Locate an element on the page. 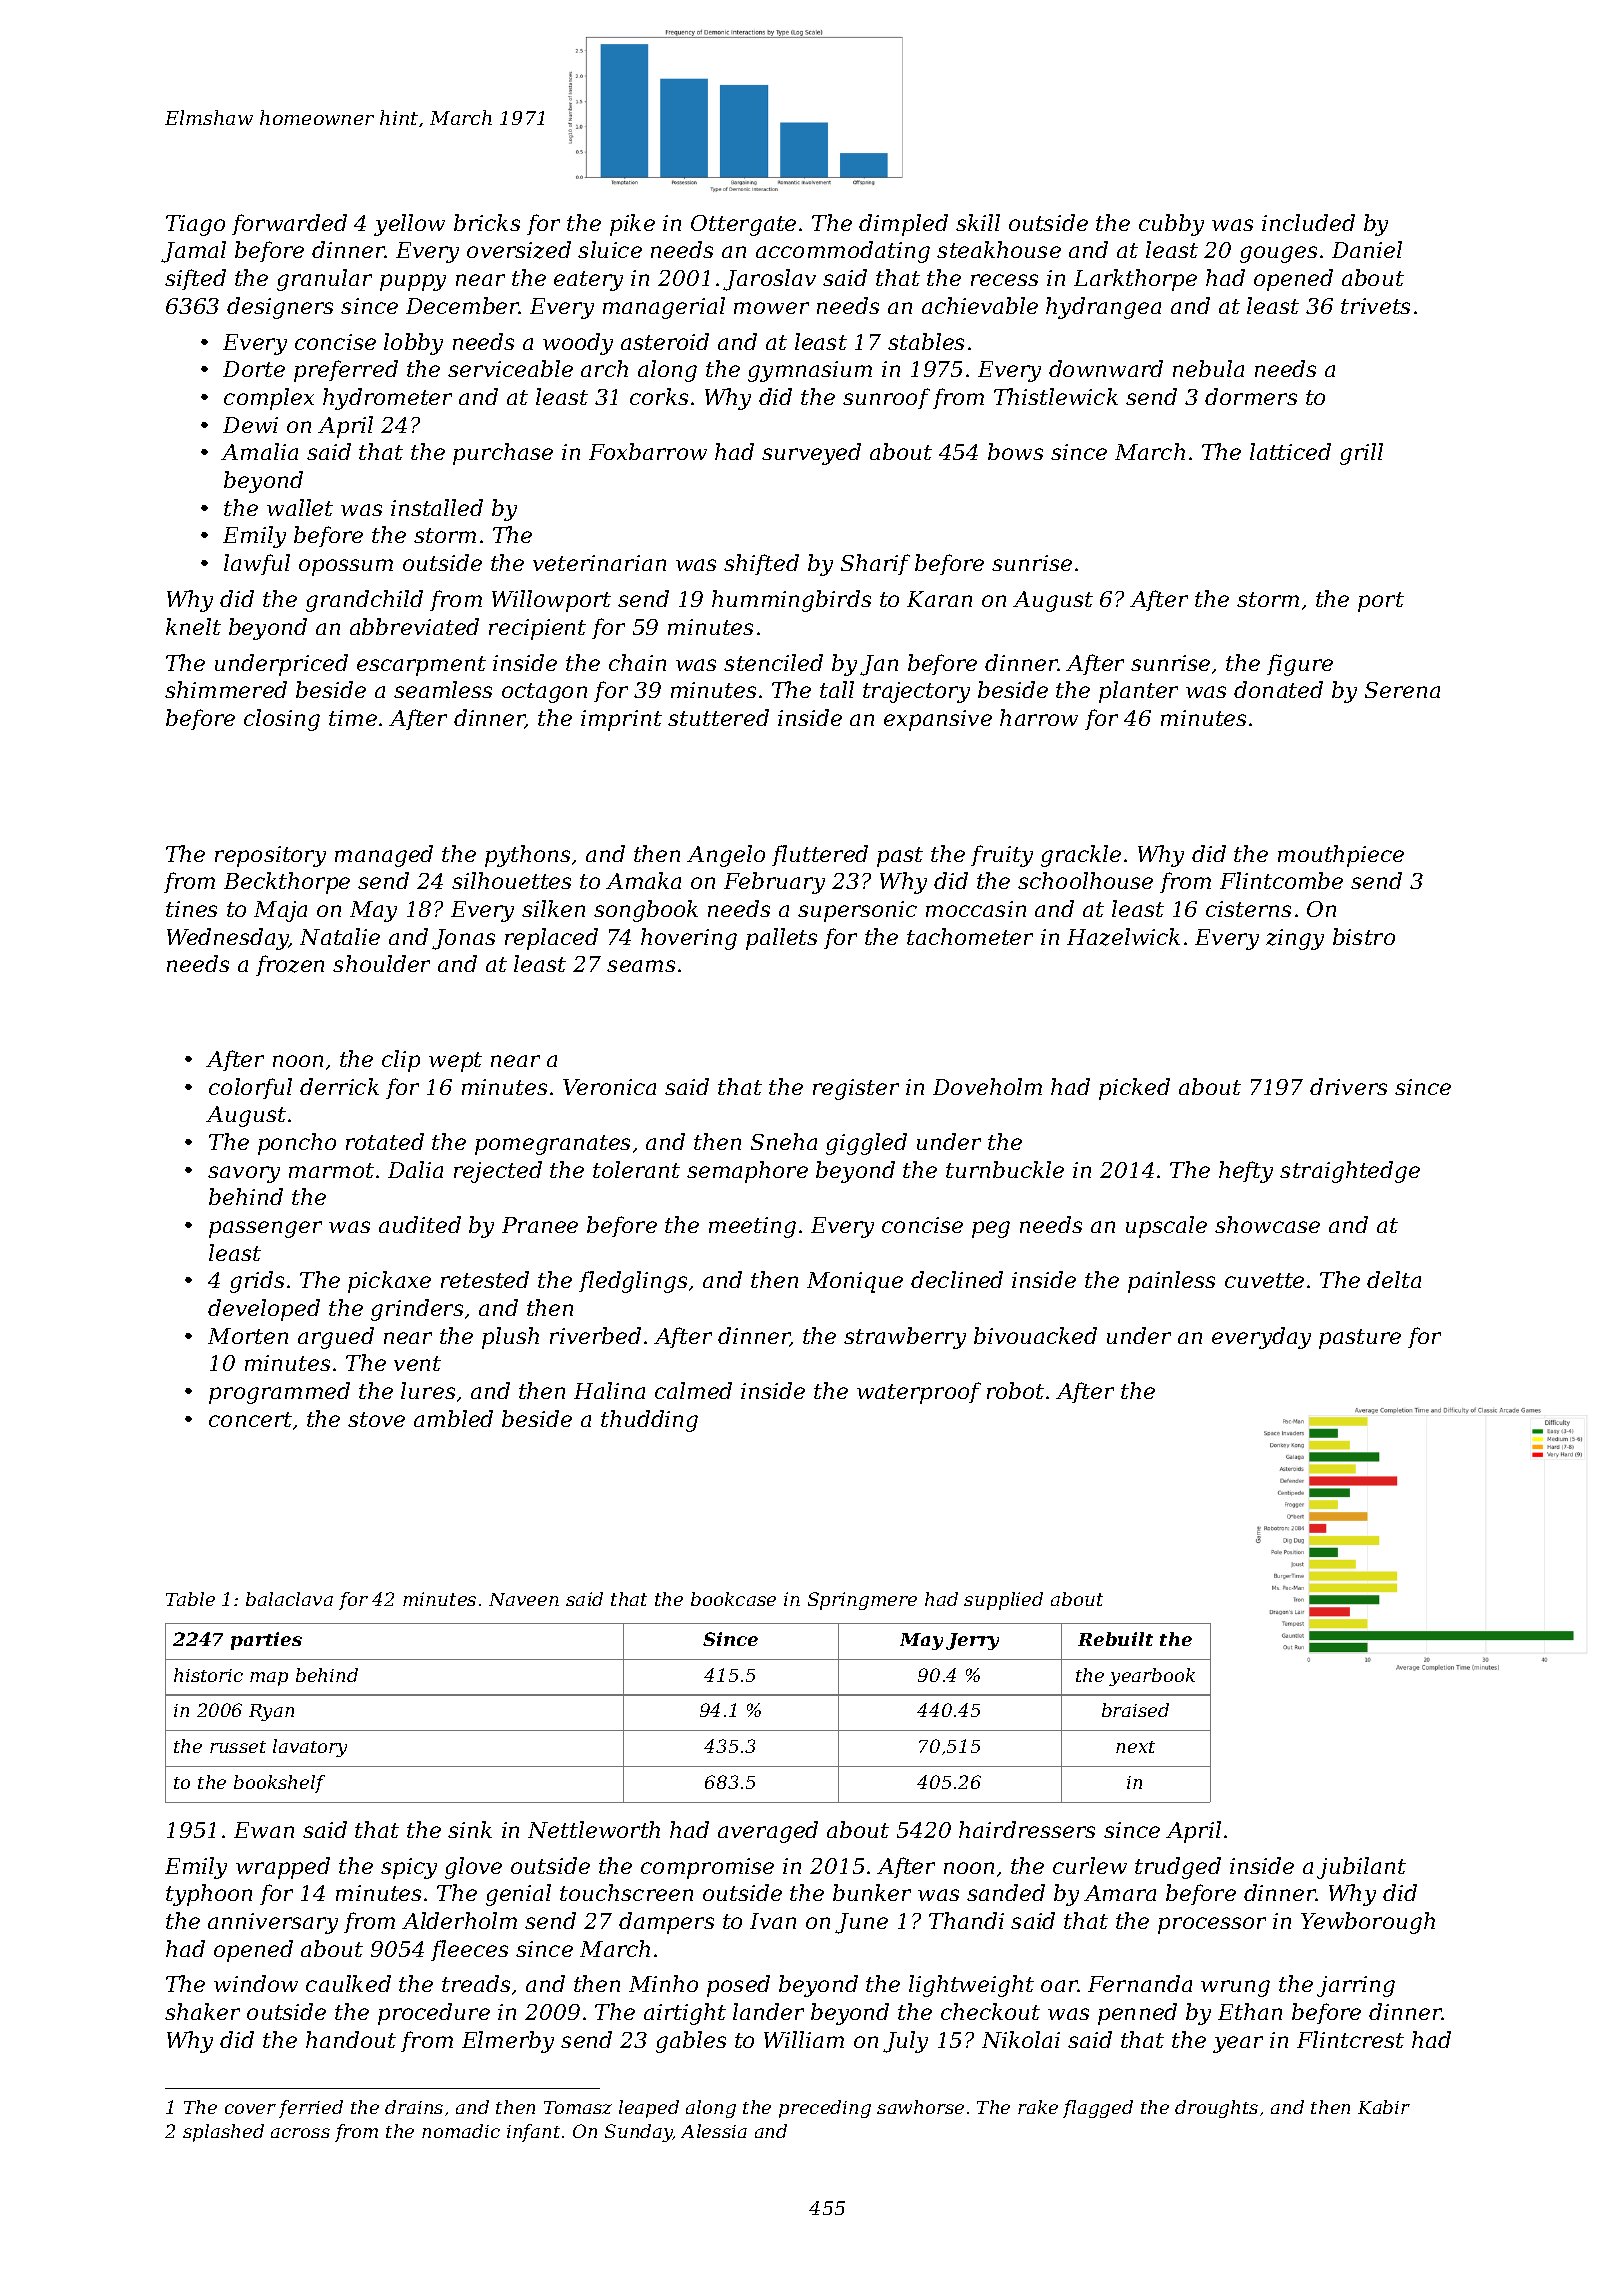  across is located at coordinates (300, 2133).
